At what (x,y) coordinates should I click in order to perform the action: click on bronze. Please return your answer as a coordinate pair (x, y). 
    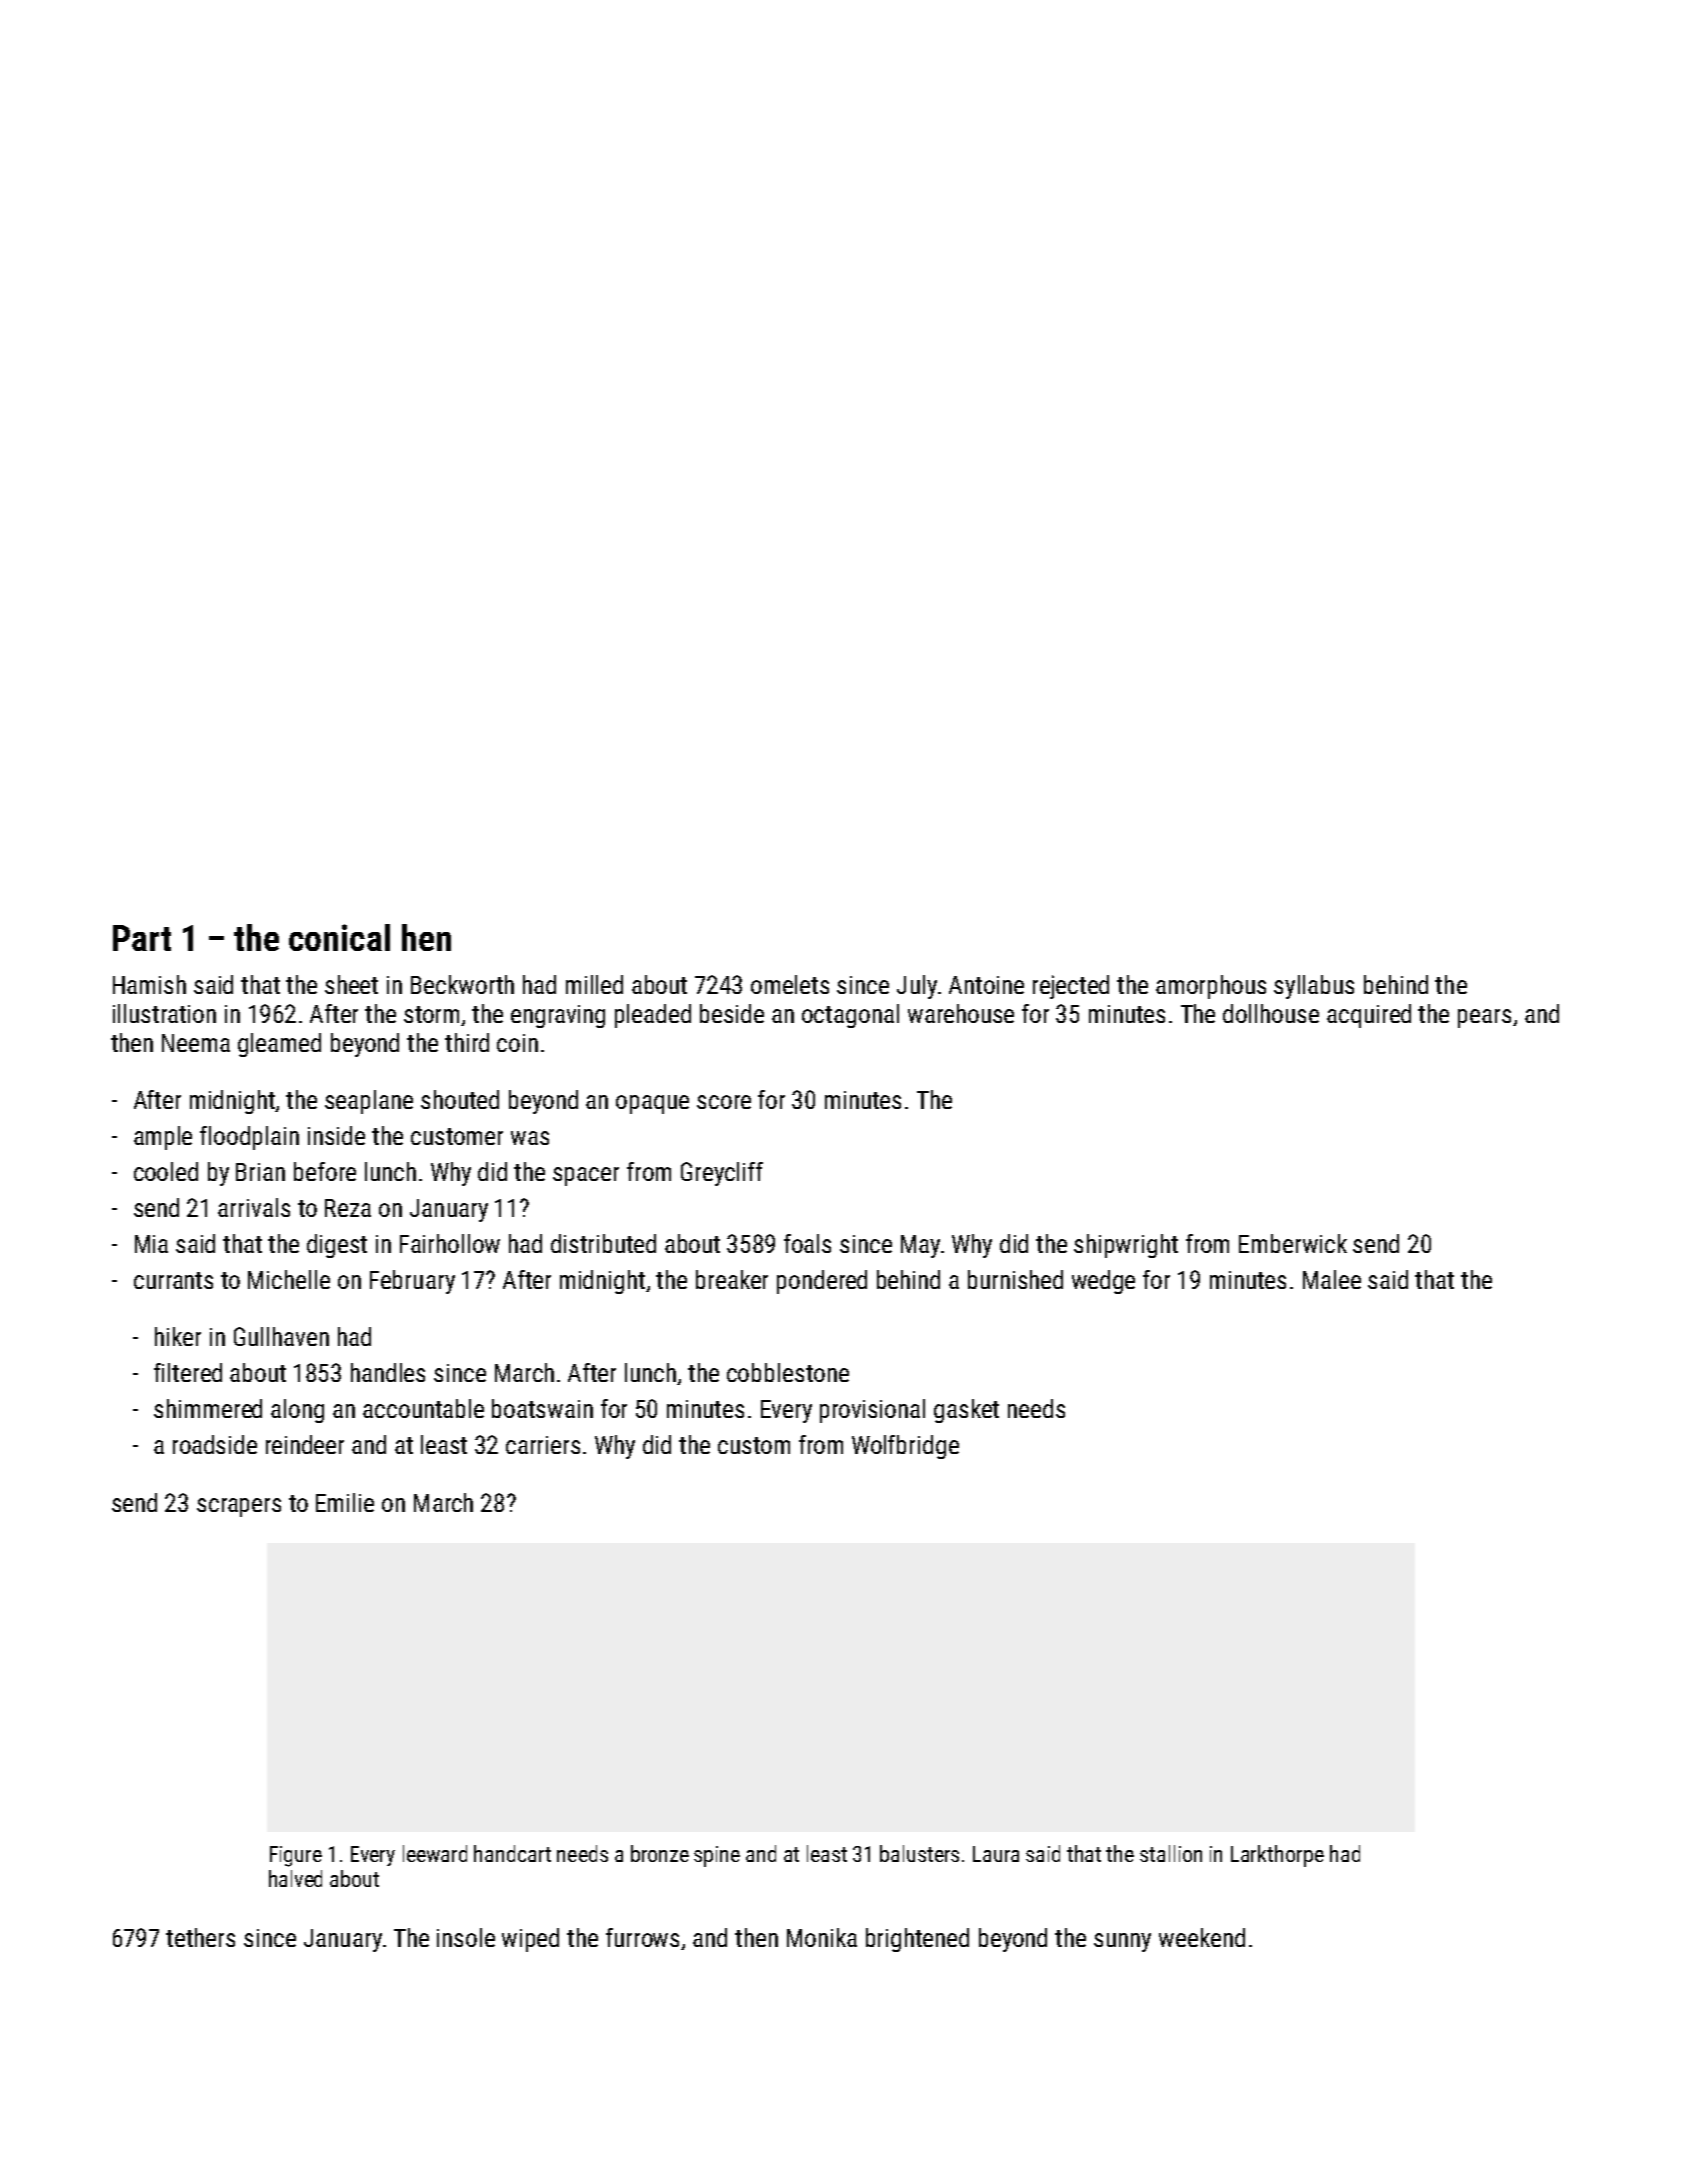
    Looking at the image, I should click on (660, 1853).
